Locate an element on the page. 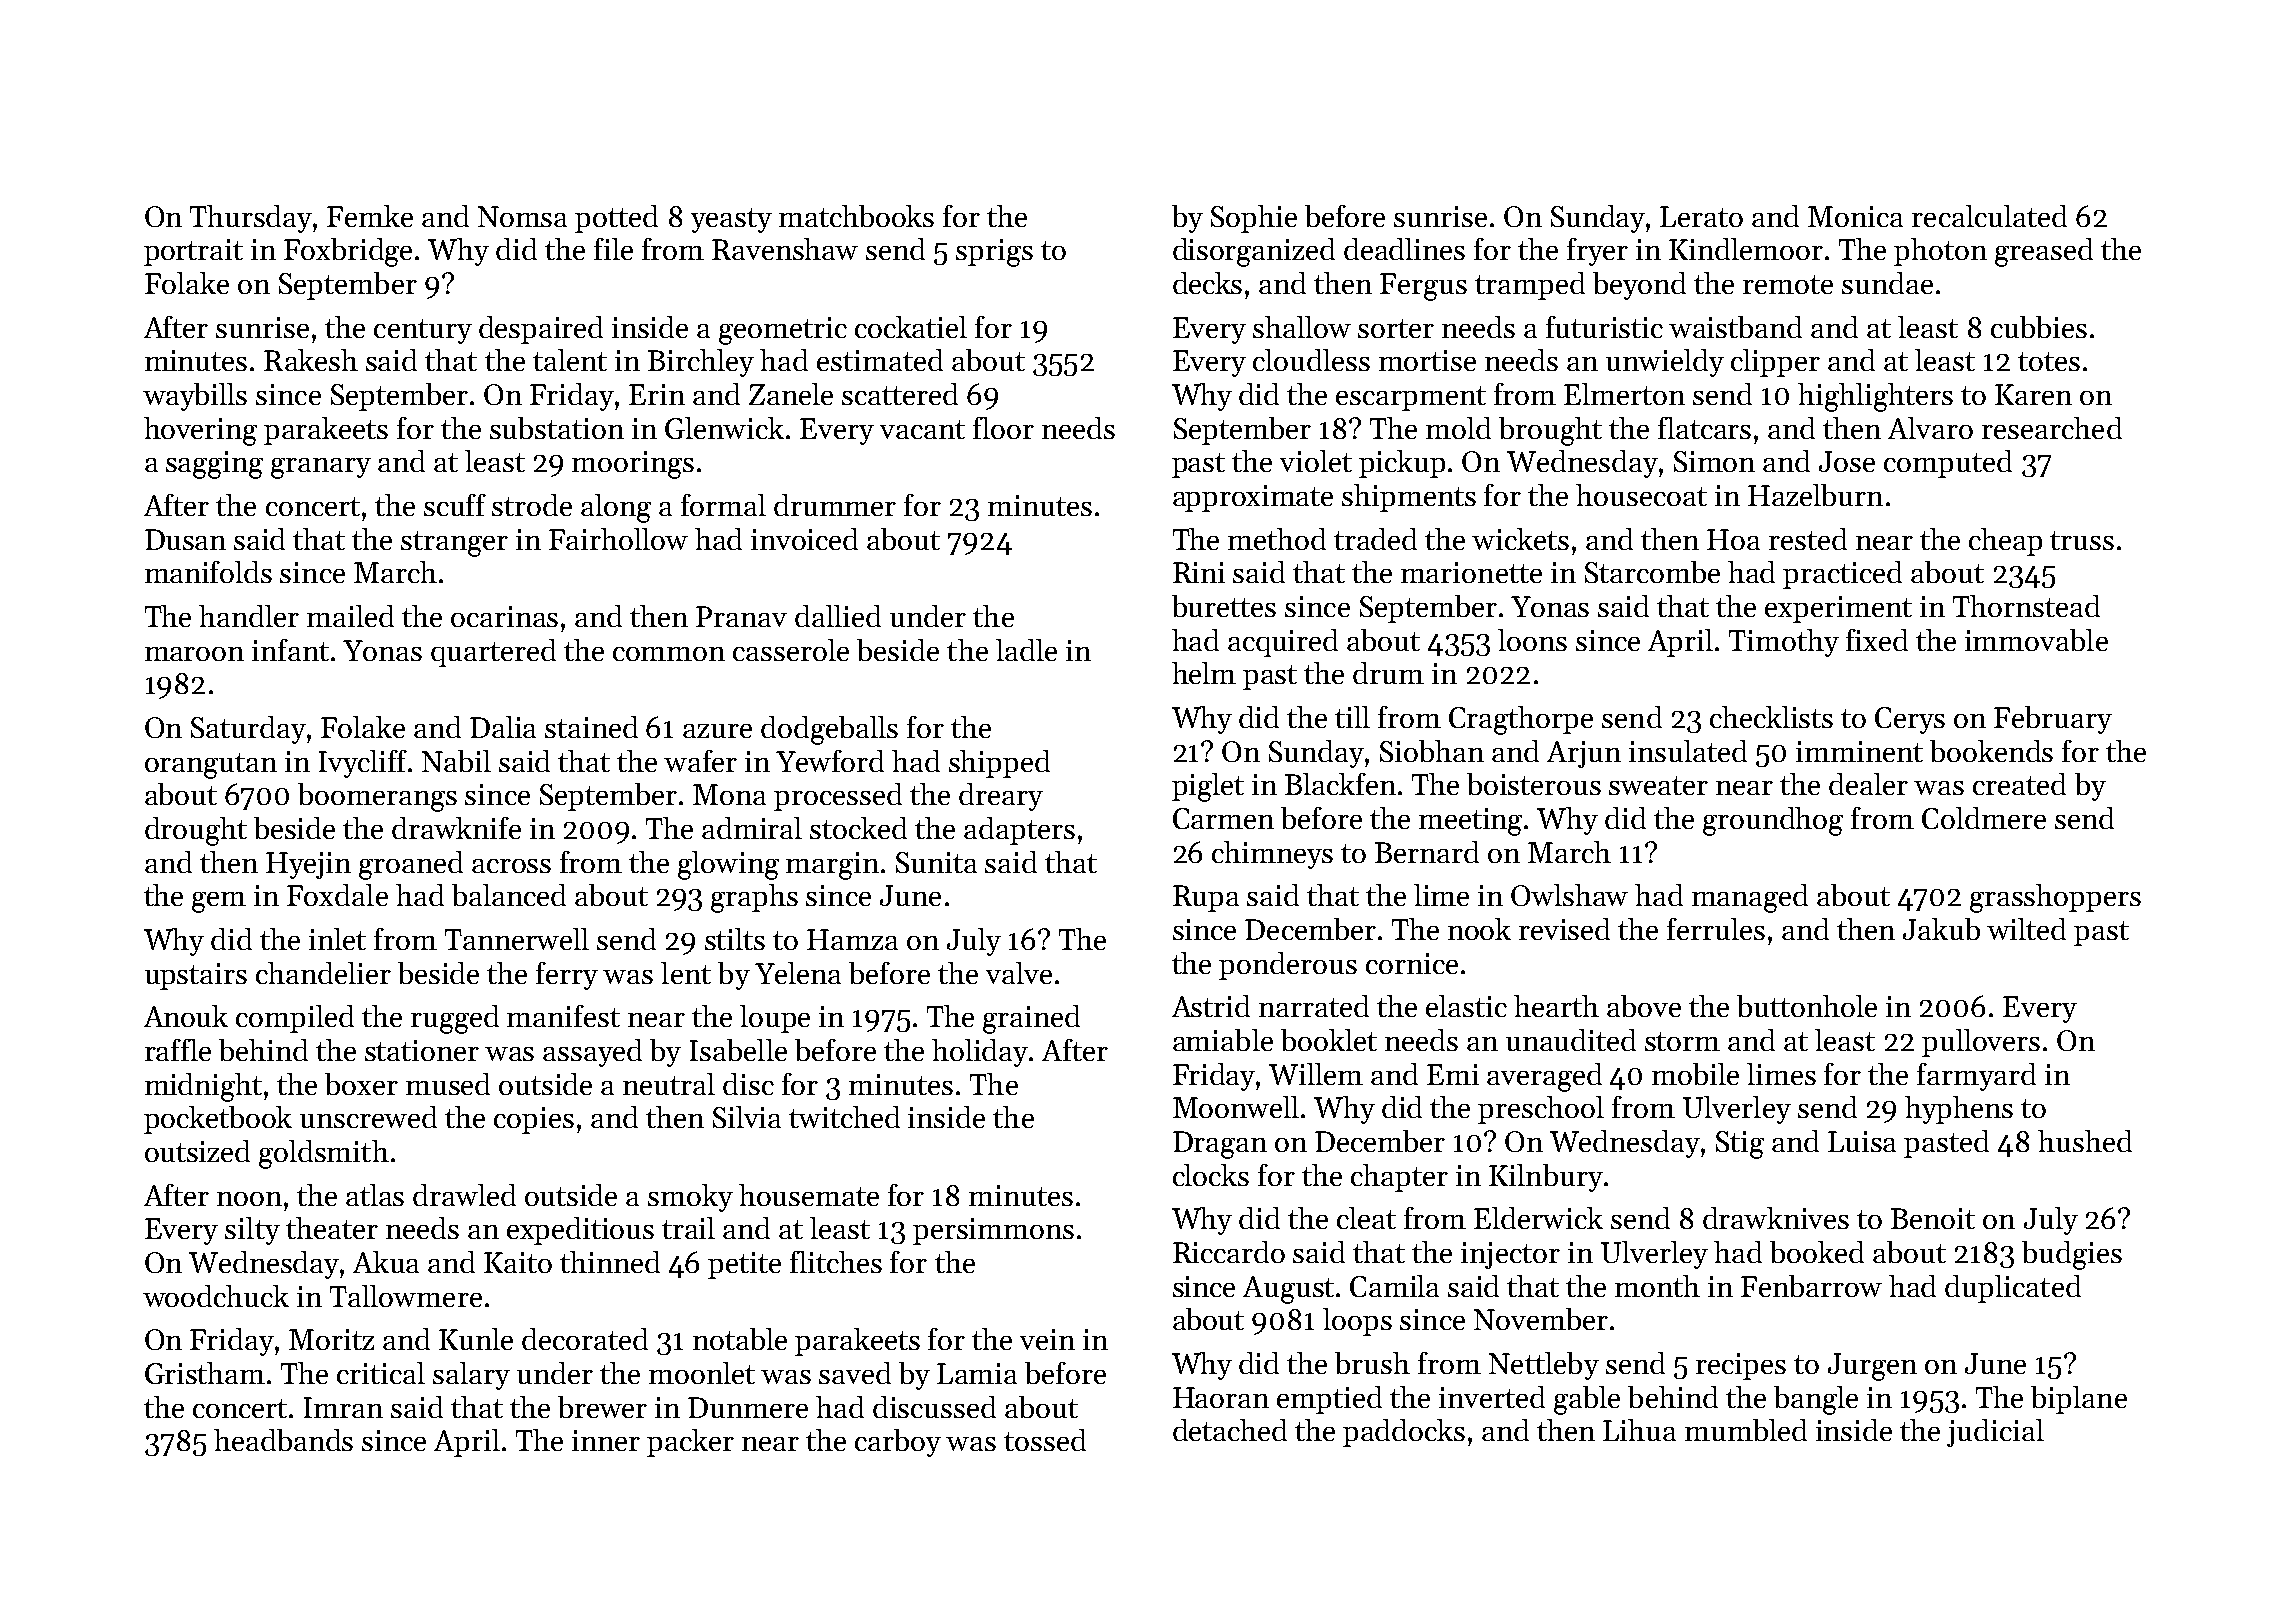 The width and height of the page is (2292, 1620). immovable is located at coordinates (2036, 640).
